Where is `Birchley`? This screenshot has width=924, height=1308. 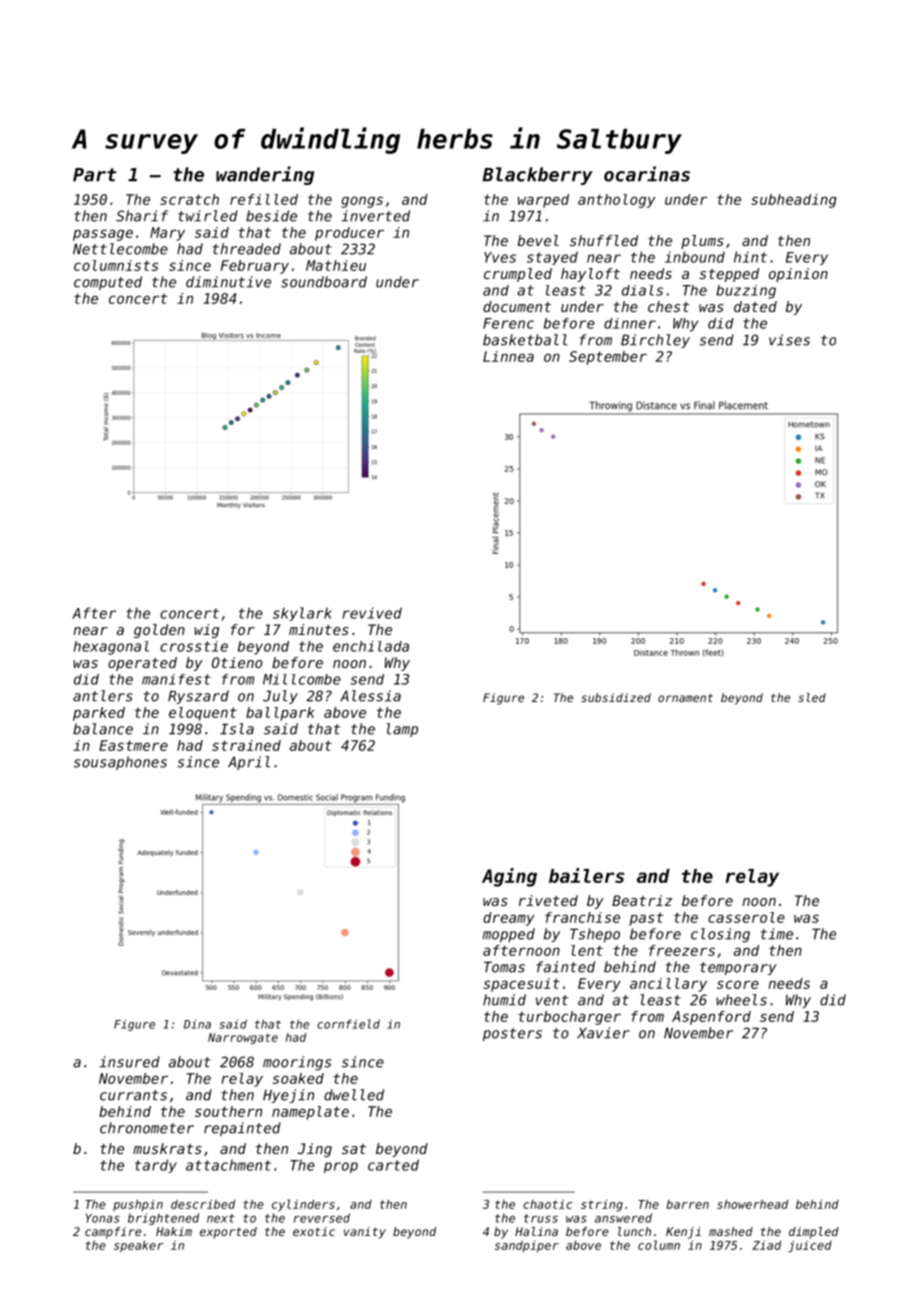
Birchley is located at coordinates (655, 341).
